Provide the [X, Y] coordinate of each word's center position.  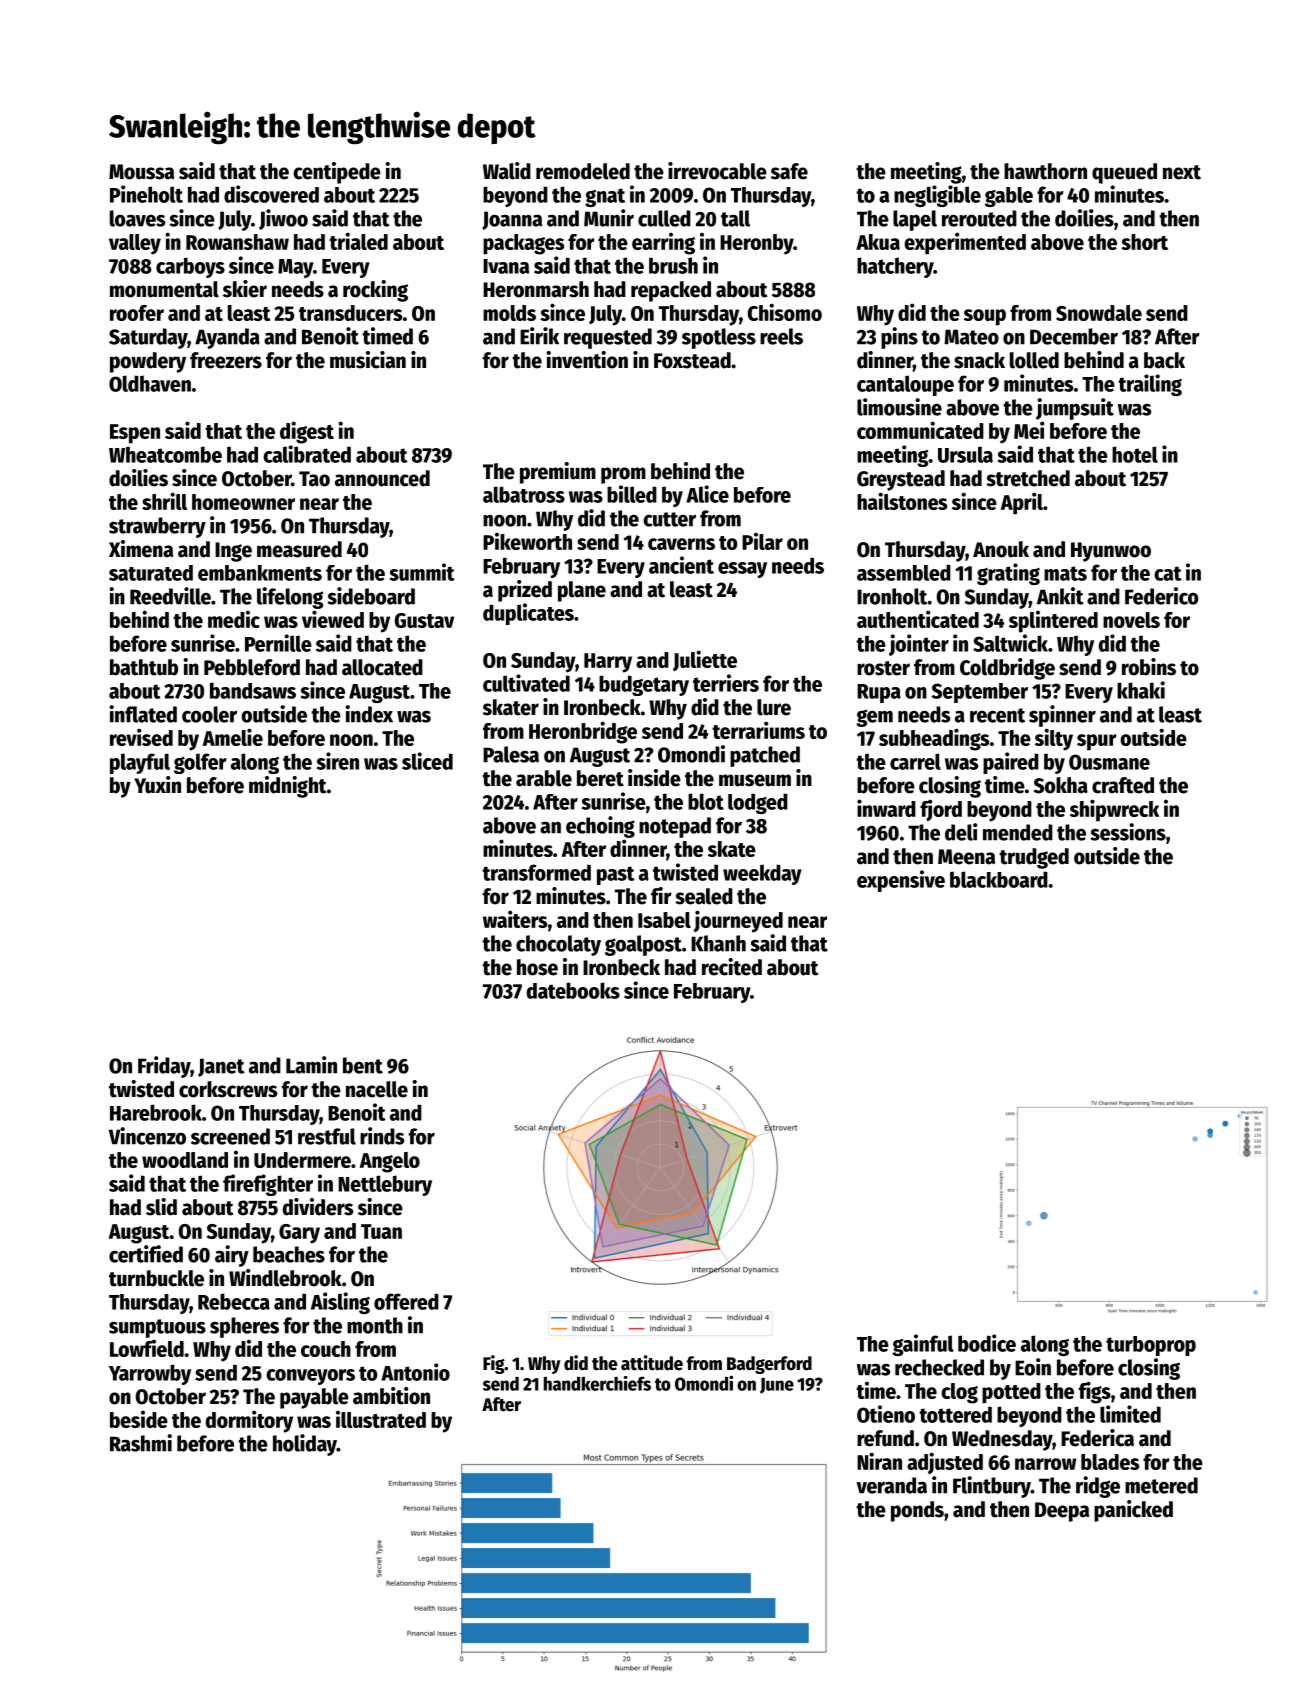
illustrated [381, 1419]
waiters [515, 919]
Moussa [141, 172]
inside [654, 778]
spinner [1062, 716]
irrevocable [717, 171]
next [1182, 172]
